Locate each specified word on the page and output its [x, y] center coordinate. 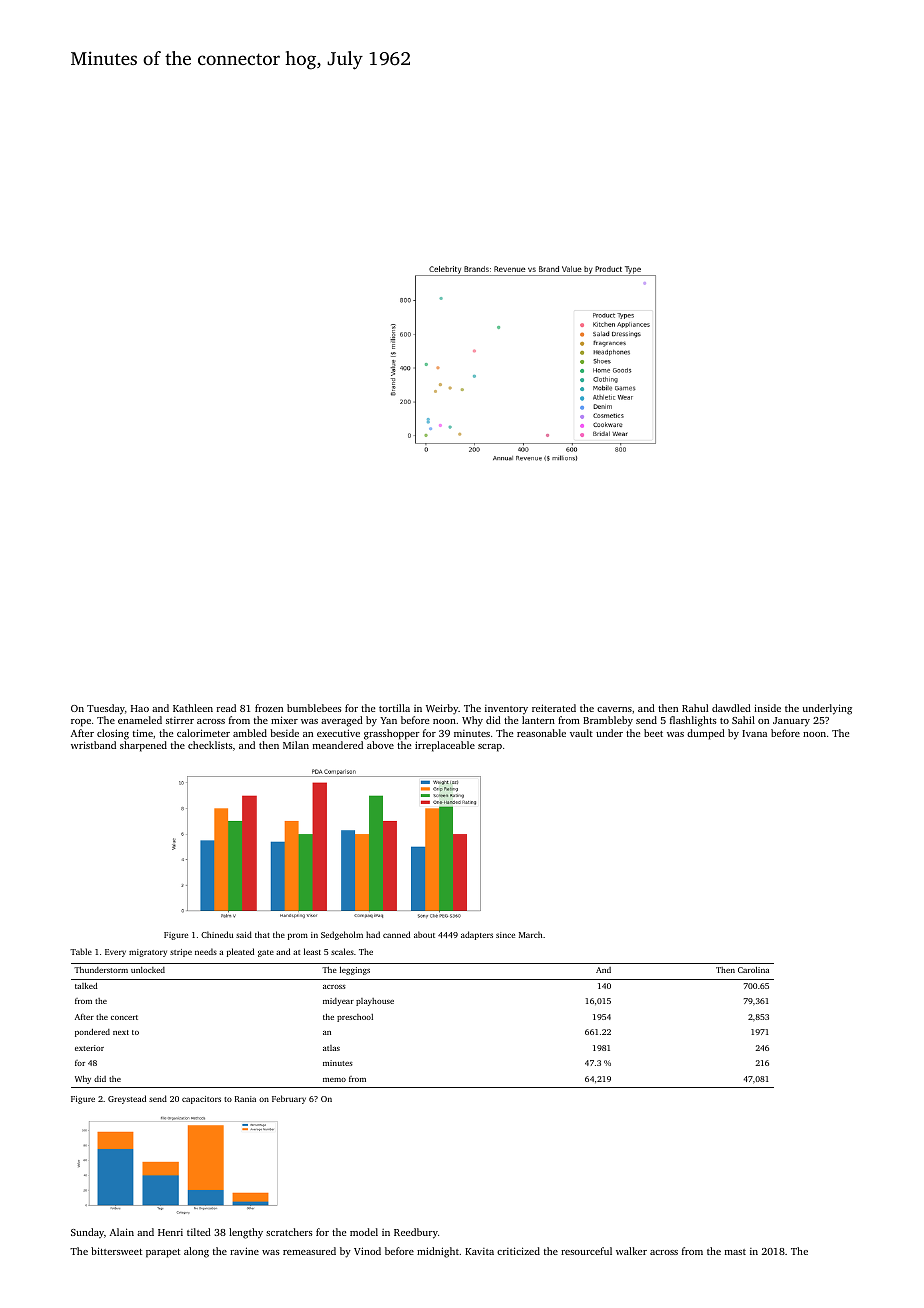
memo [334, 1080]
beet [653, 733]
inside [767, 708]
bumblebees [314, 708]
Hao [140, 708]
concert [124, 1017]
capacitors [201, 1100]
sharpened [143, 746]
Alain [122, 1232]
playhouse [375, 1002]
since [505, 935]
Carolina [753, 969]
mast [735, 1252]
